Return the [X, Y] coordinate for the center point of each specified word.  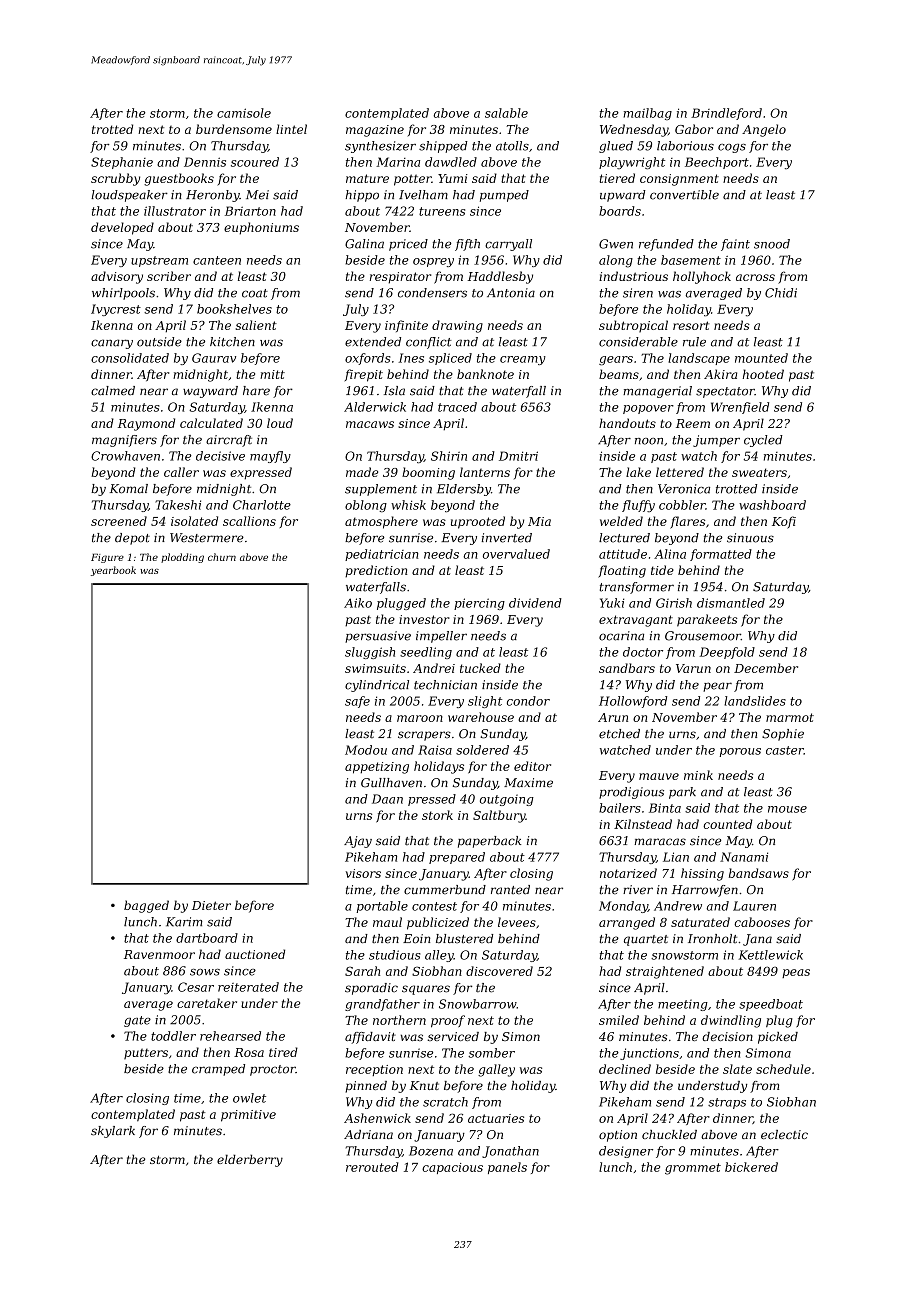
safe [357, 702]
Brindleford [726, 114]
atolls [512, 146]
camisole [244, 113]
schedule [783, 1069]
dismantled [731, 603]
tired [283, 1052]
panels [507, 1168]
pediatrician [382, 555]
